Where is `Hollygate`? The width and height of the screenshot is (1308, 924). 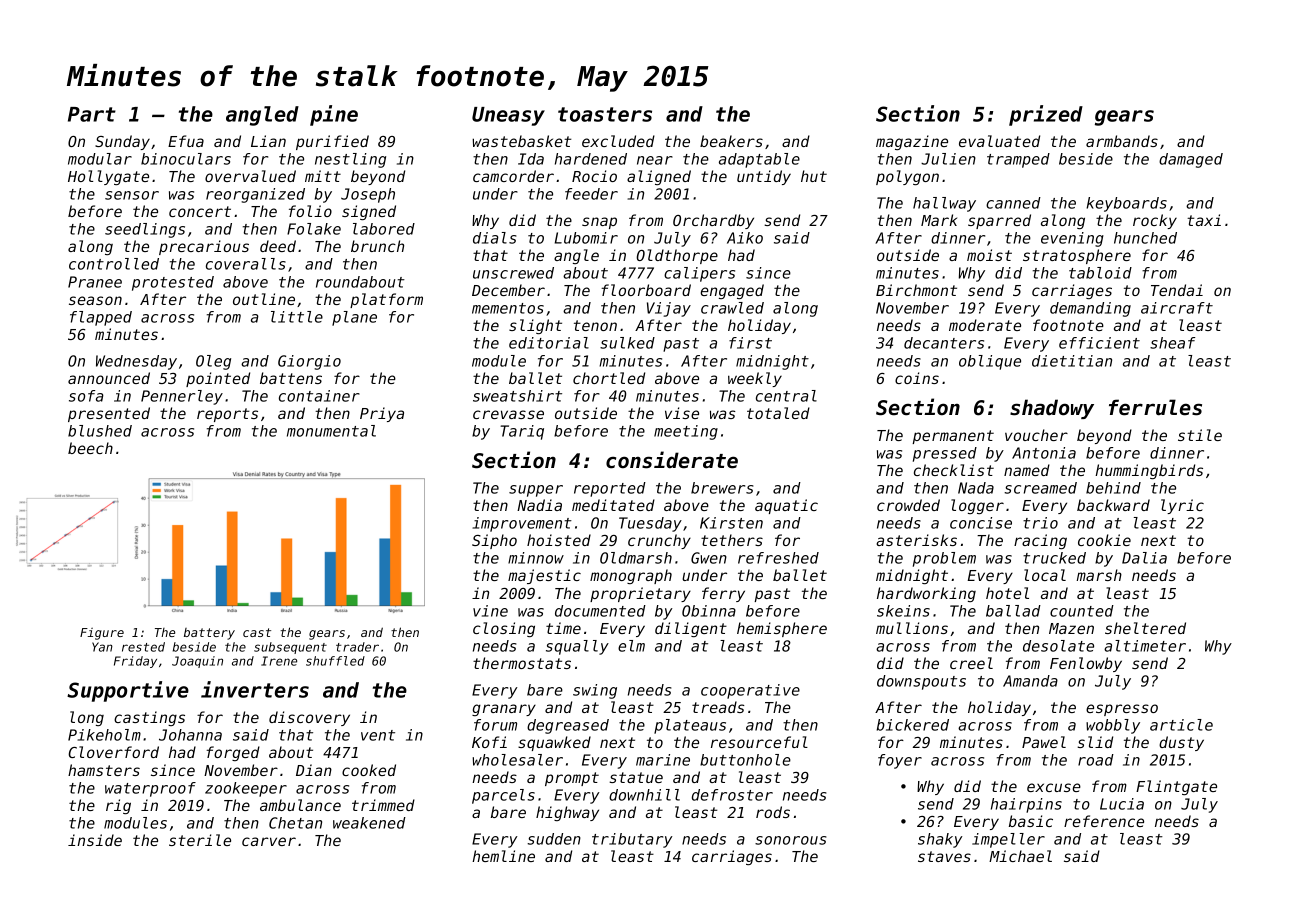 Hollygate is located at coordinates (108, 177).
